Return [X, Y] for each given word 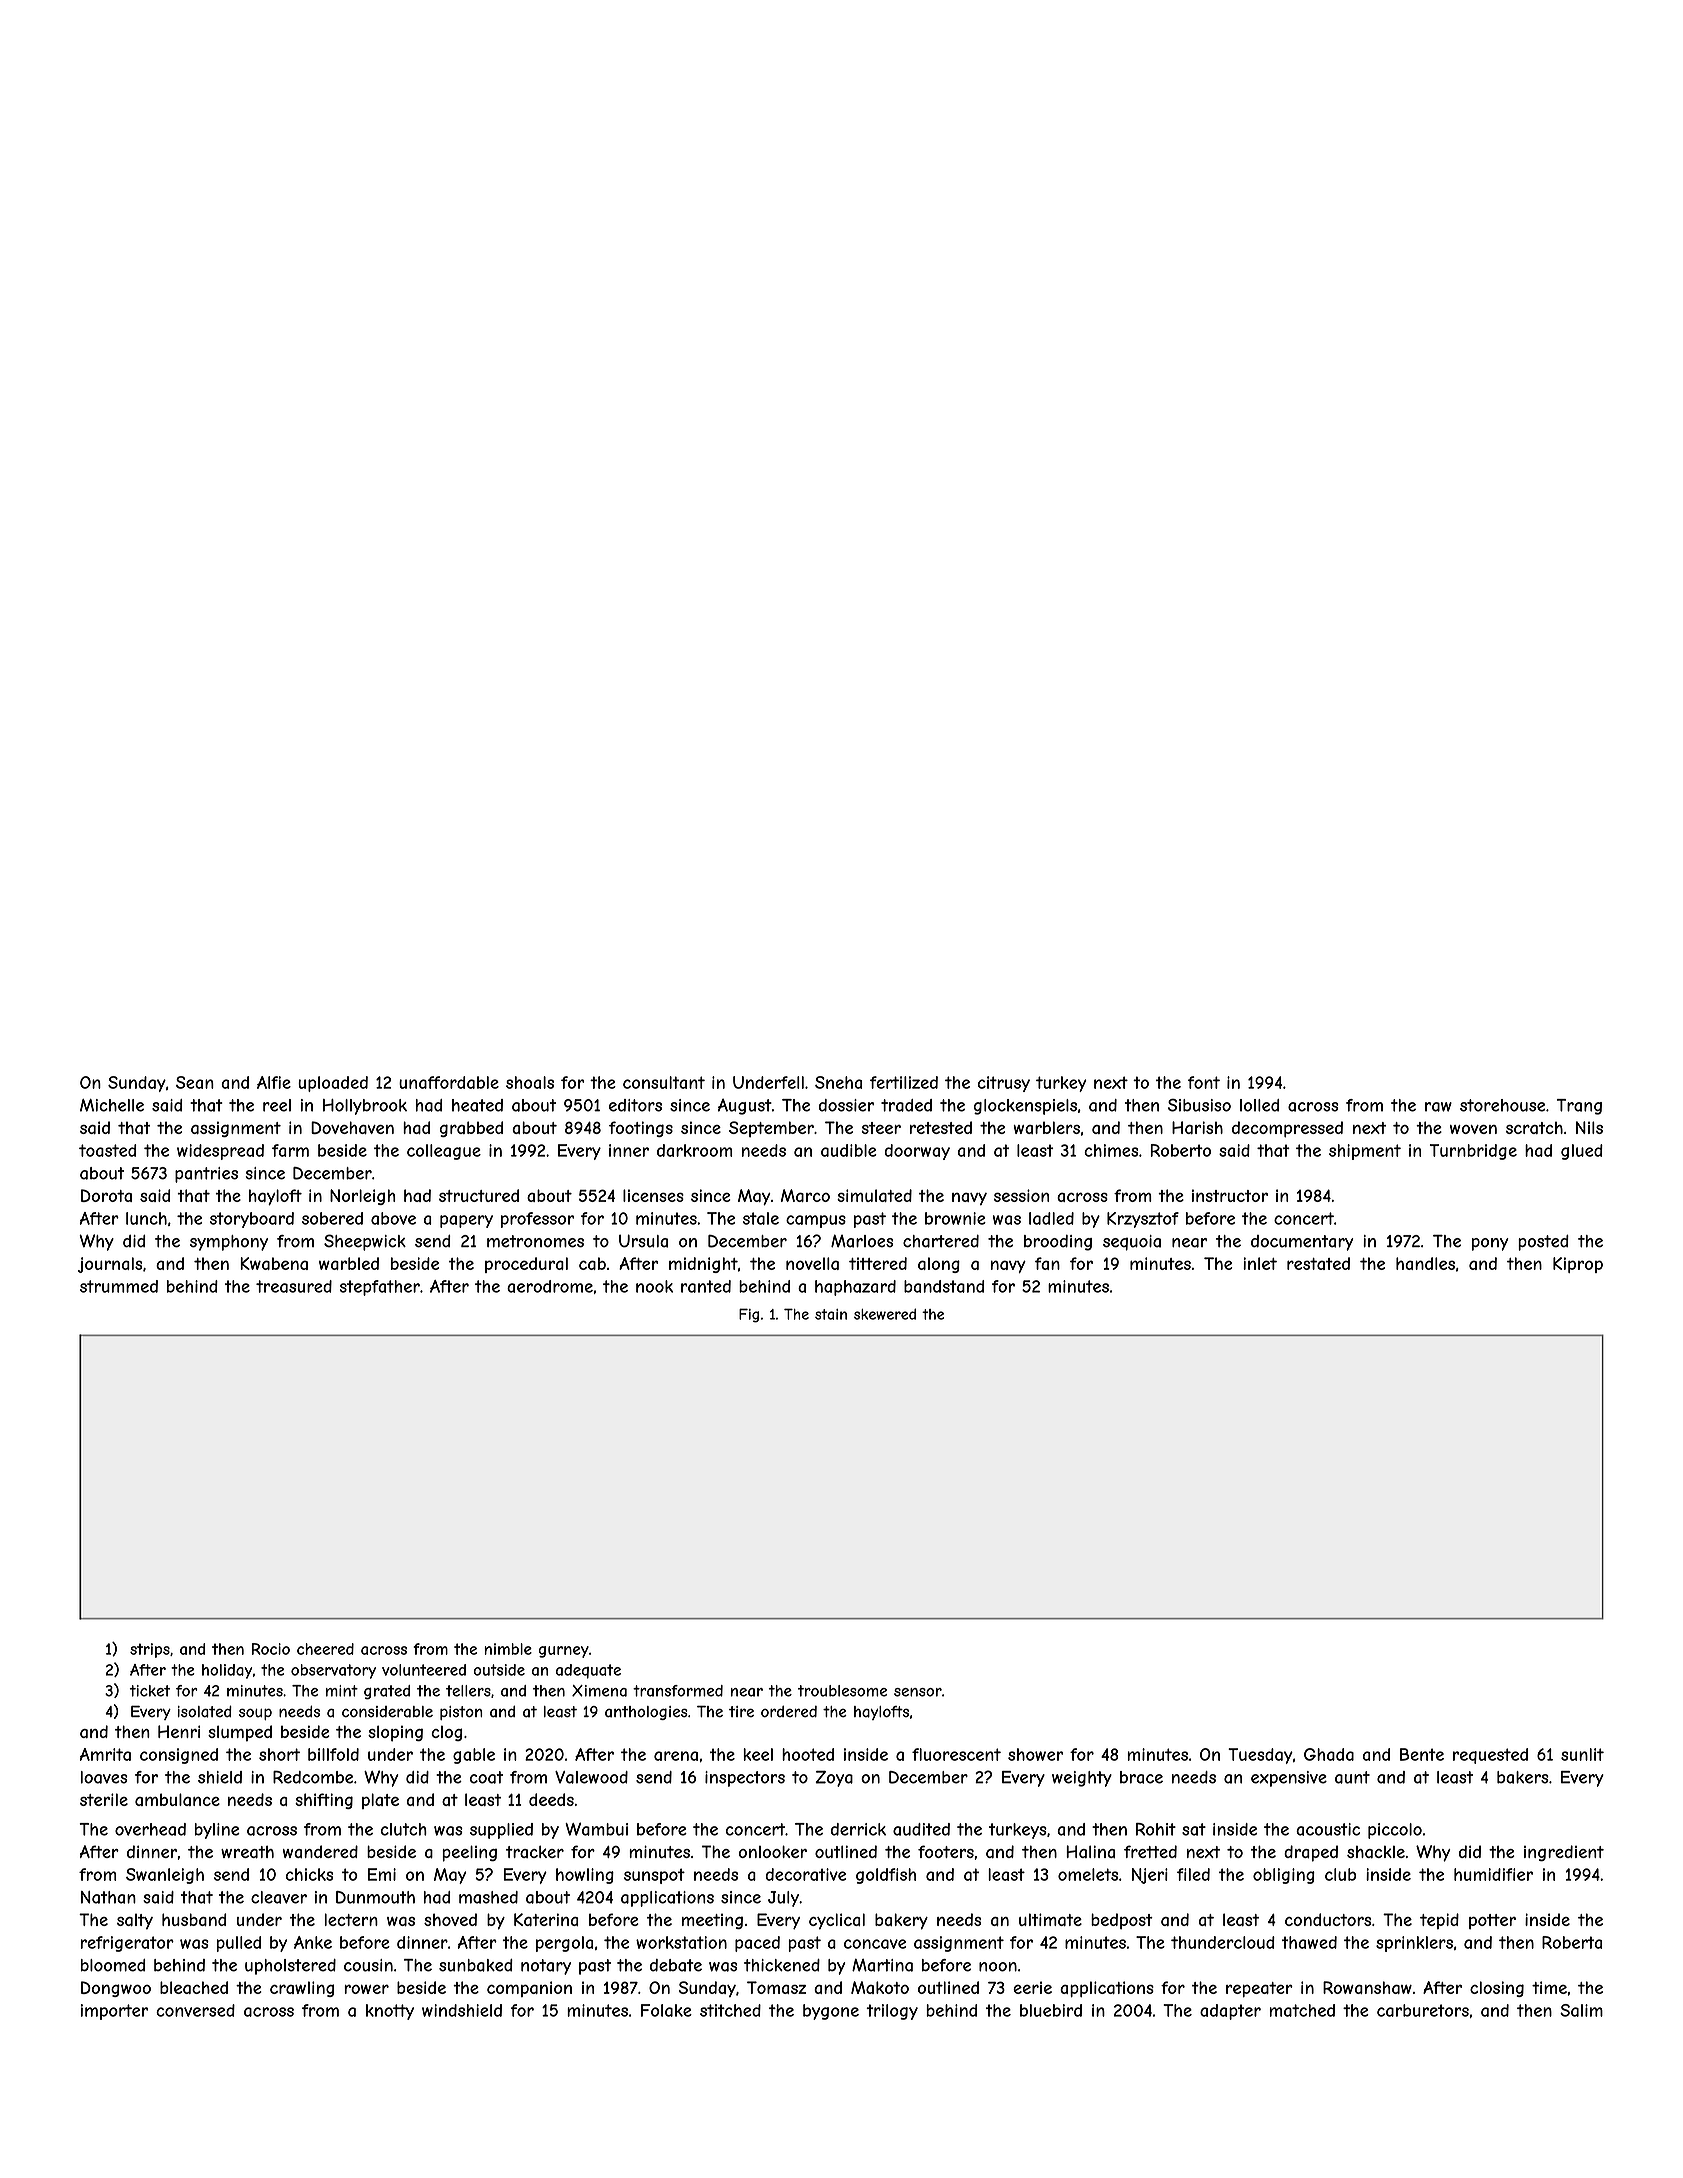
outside [499, 1670]
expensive [1289, 1779]
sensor [918, 1692]
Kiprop [1578, 1265]
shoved [450, 1919]
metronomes [535, 1241]
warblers [1046, 1127]
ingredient [1564, 1853]
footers [946, 1851]
